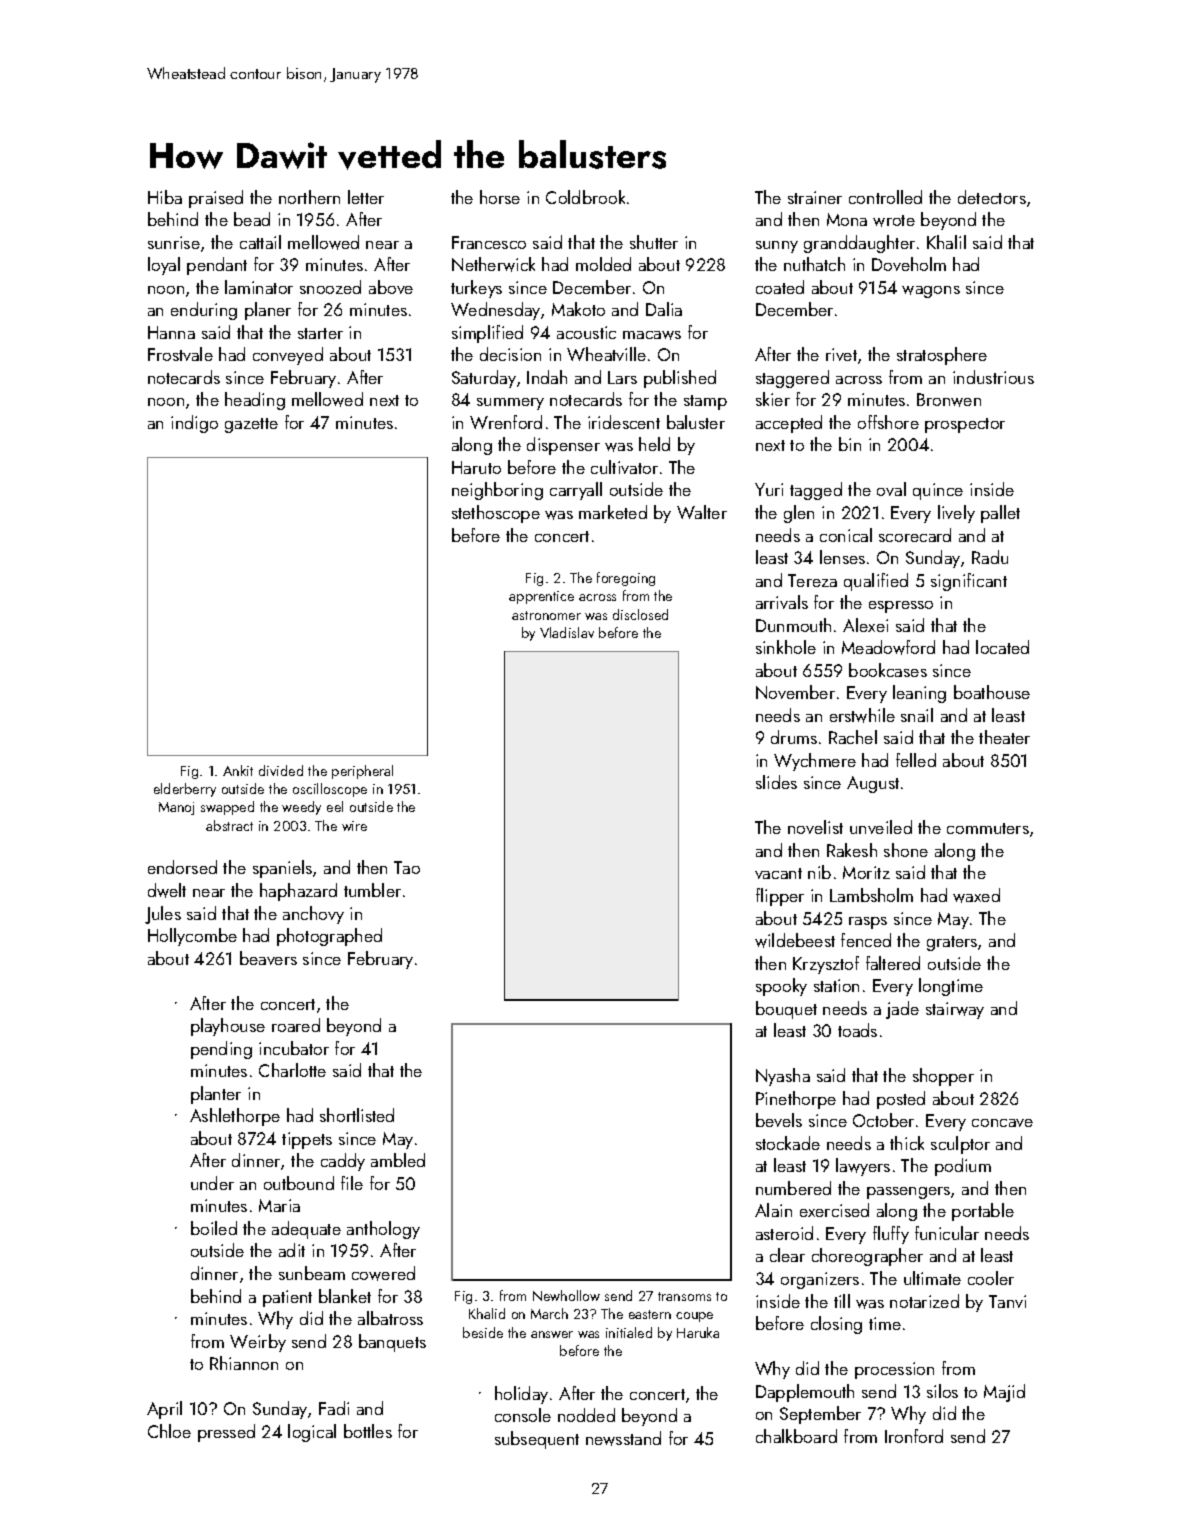 The image size is (1183, 1531). What do you see at coordinates (407, 867) in the screenshot?
I see `Tao` at bounding box center [407, 867].
